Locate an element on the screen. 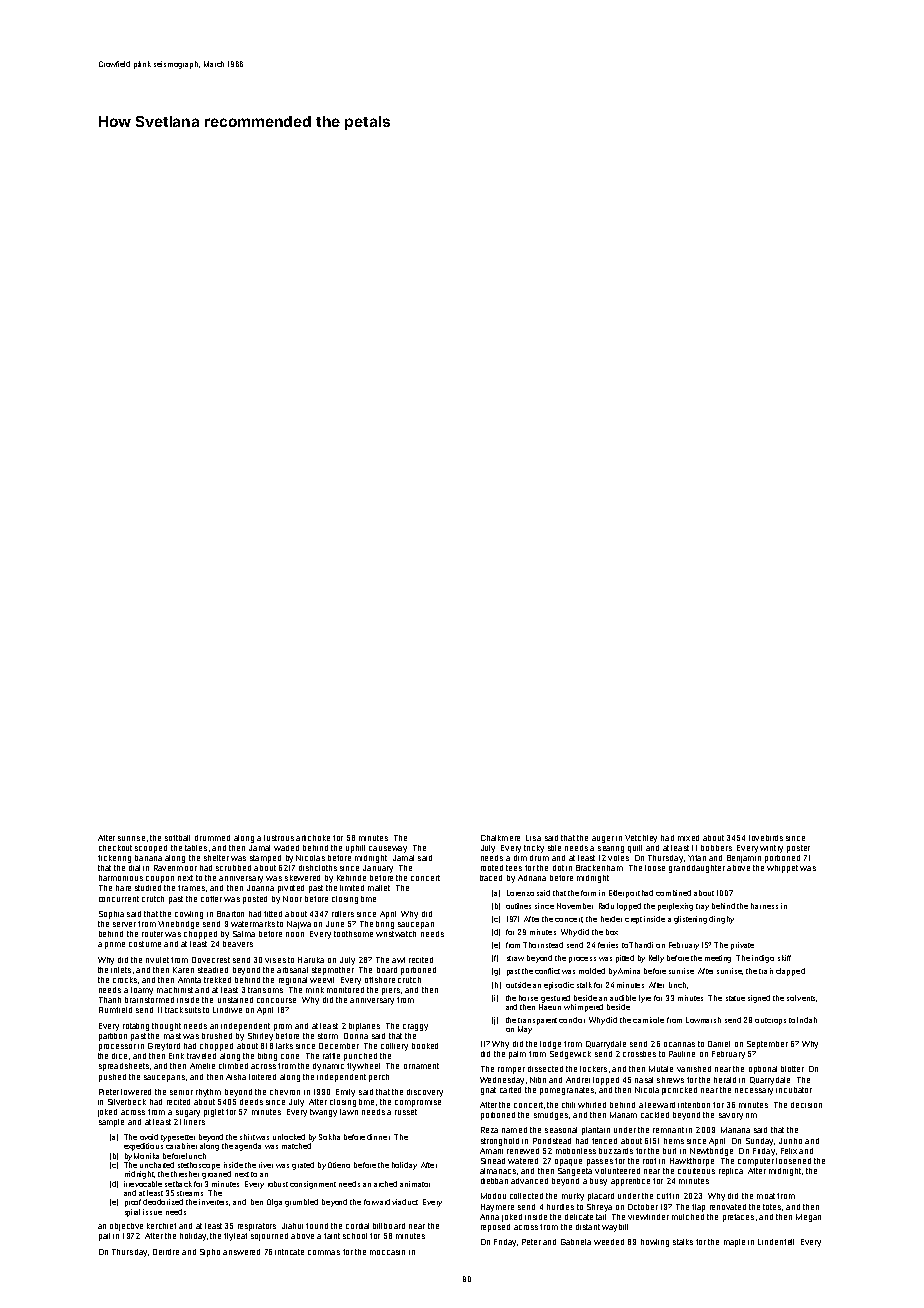 The width and height of the screenshot is (924, 1308). Peter is located at coordinates (531, 1242).
